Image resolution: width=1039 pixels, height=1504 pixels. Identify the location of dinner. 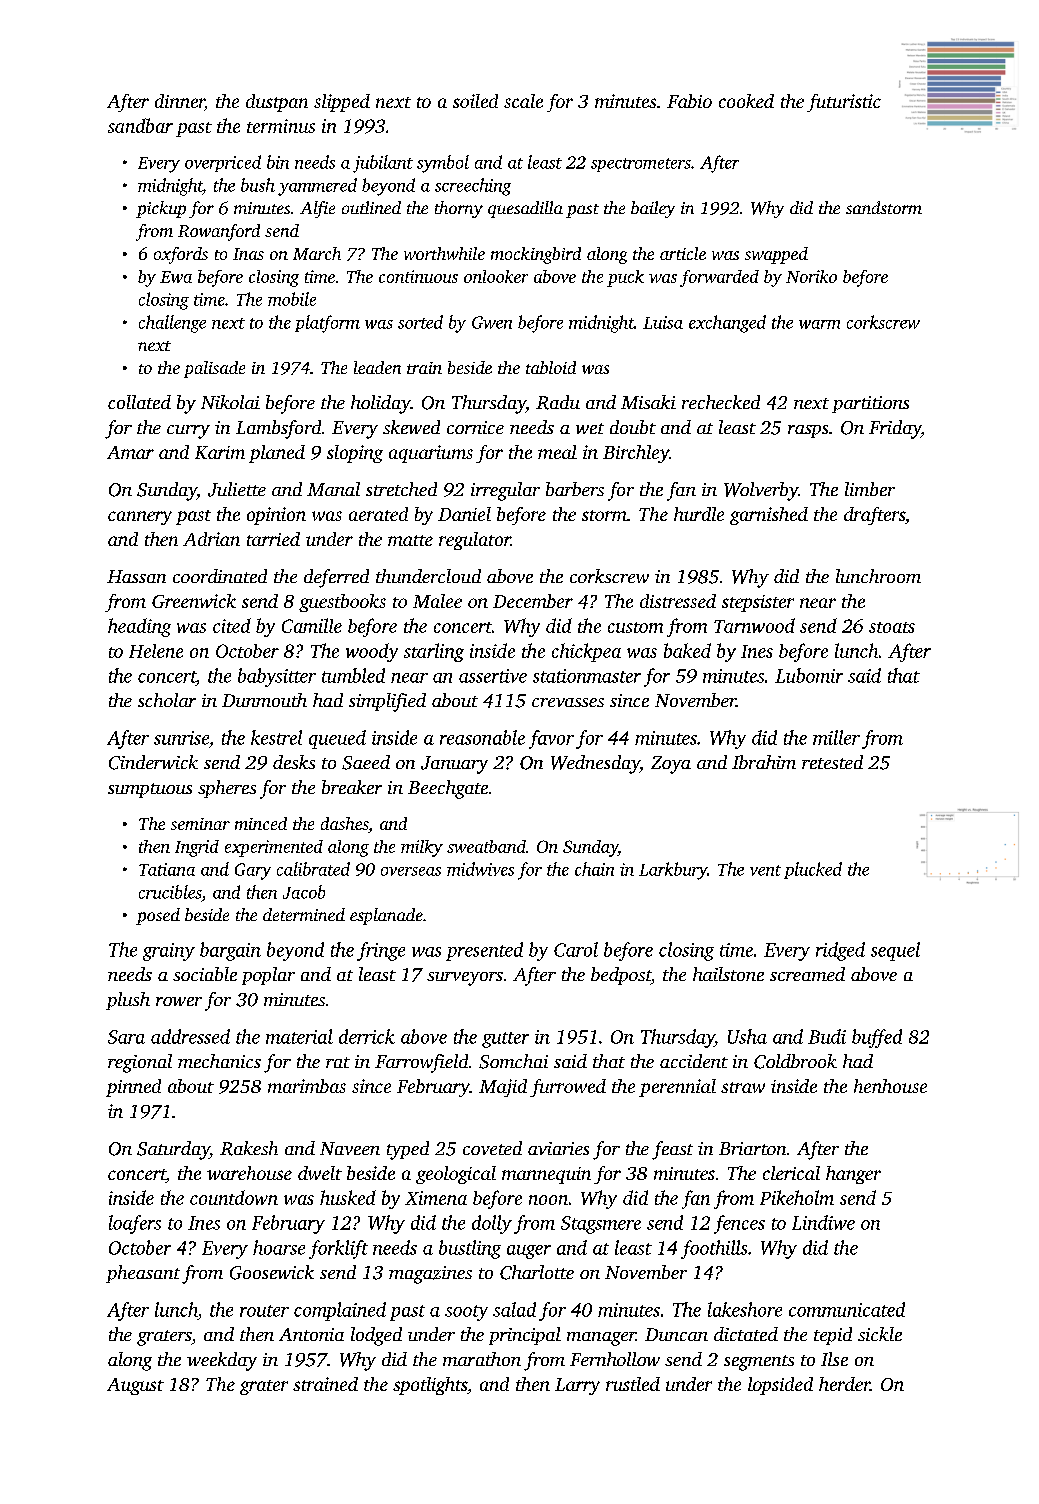
(180, 102).
